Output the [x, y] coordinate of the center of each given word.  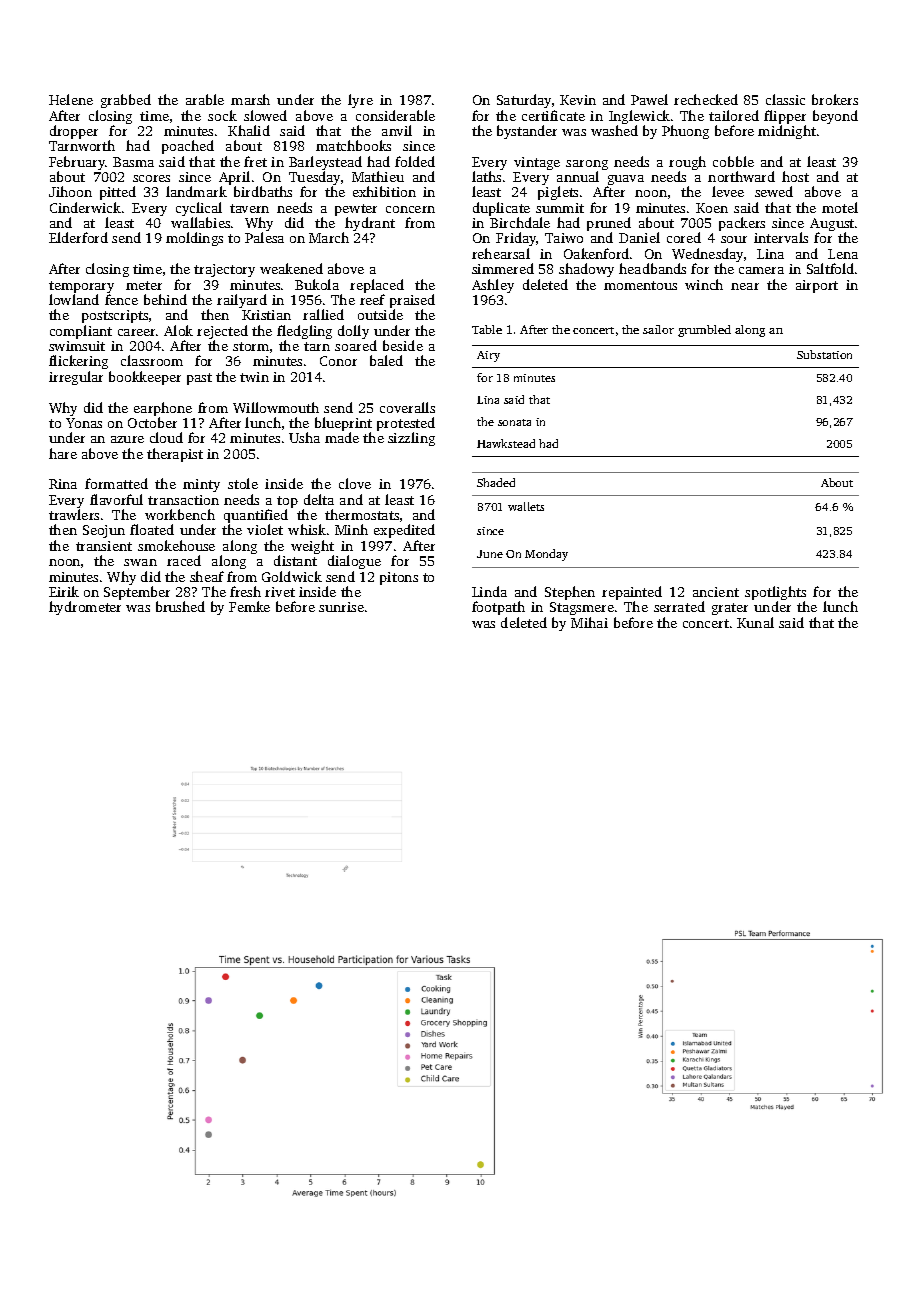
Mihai [589, 622]
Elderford [78, 237]
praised [412, 301]
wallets [526, 506]
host [795, 176]
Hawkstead [506, 443]
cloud [166, 437]
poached [188, 147]
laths [486, 176]
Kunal [755, 622]
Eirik [64, 591]
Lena [843, 254]
